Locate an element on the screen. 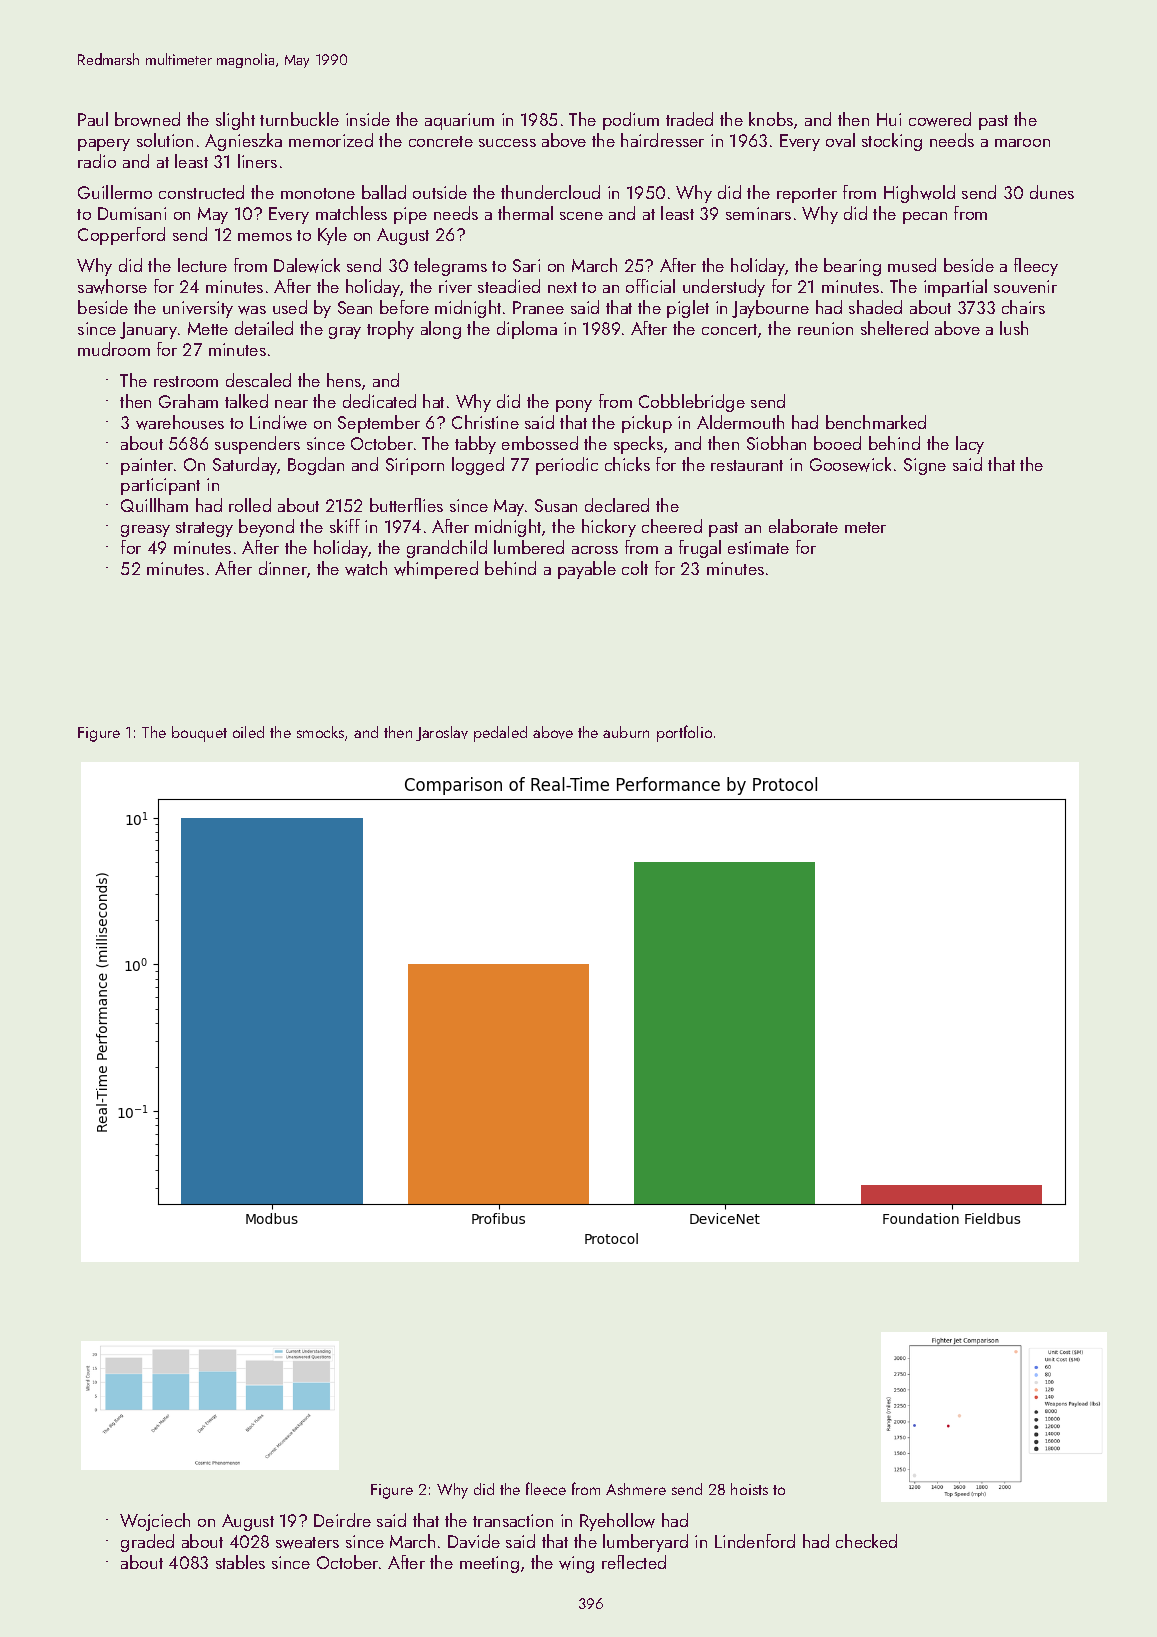  podium is located at coordinates (631, 121).
